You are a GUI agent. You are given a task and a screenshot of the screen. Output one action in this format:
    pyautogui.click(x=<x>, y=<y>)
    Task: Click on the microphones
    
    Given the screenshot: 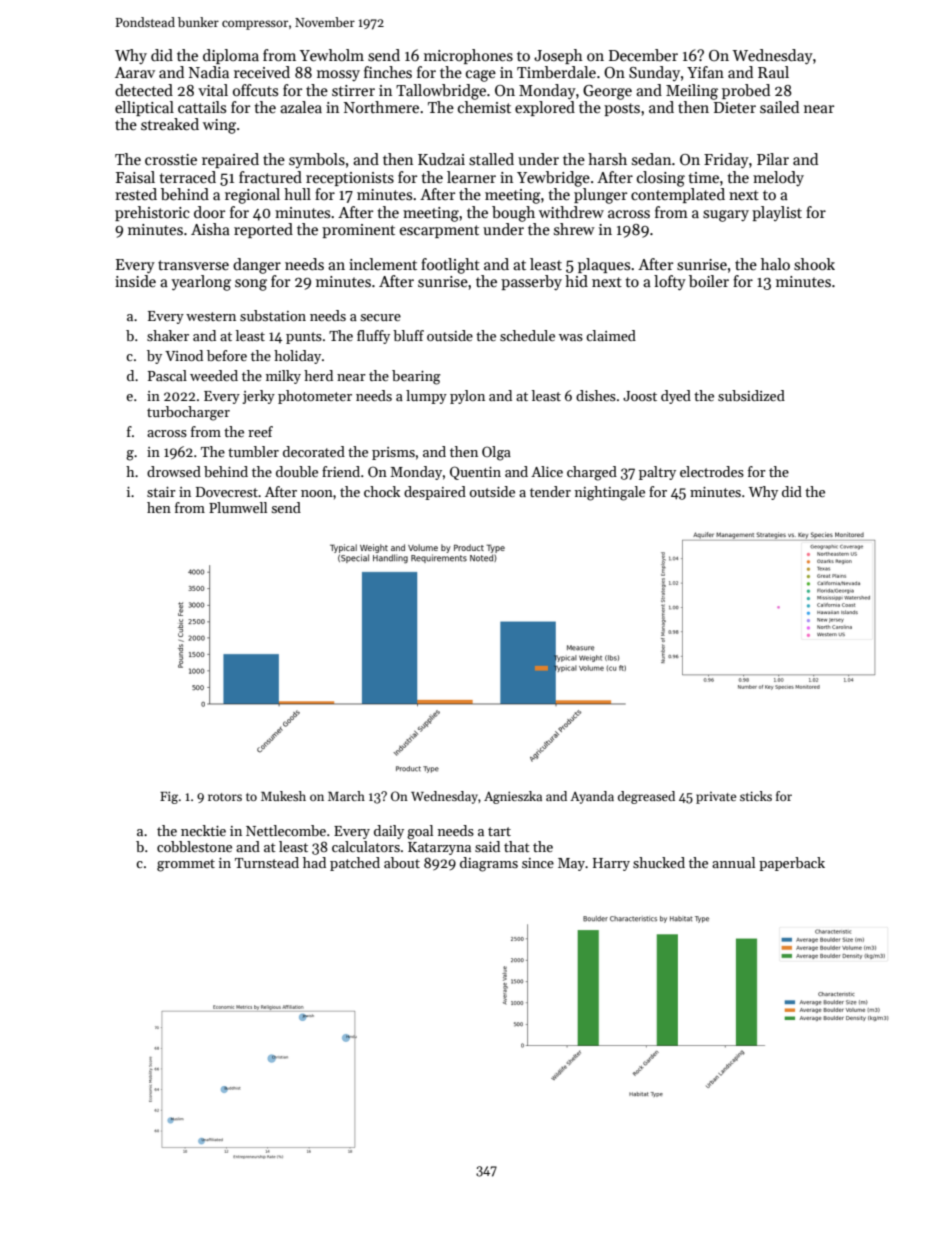 What is the action you would take?
    pyautogui.click(x=468, y=56)
